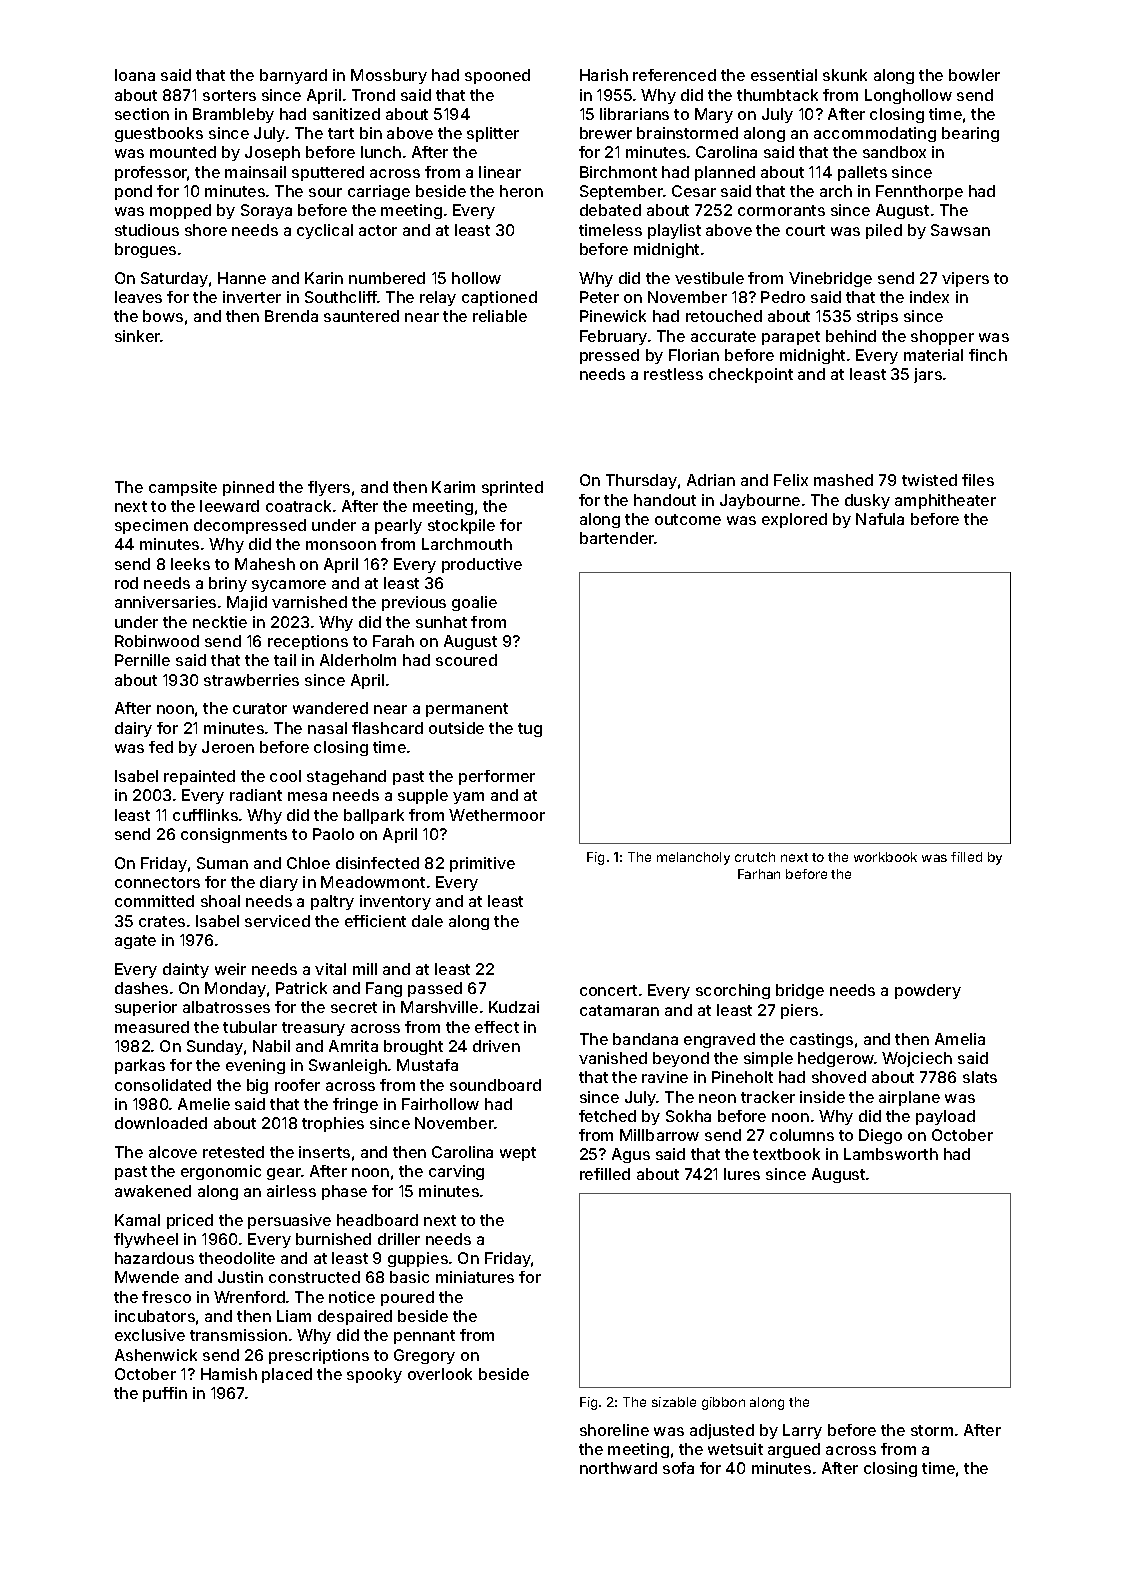 This screenshot has width=1125, height=1592. I want to click on Ashenwick, so click(156, 1355).
